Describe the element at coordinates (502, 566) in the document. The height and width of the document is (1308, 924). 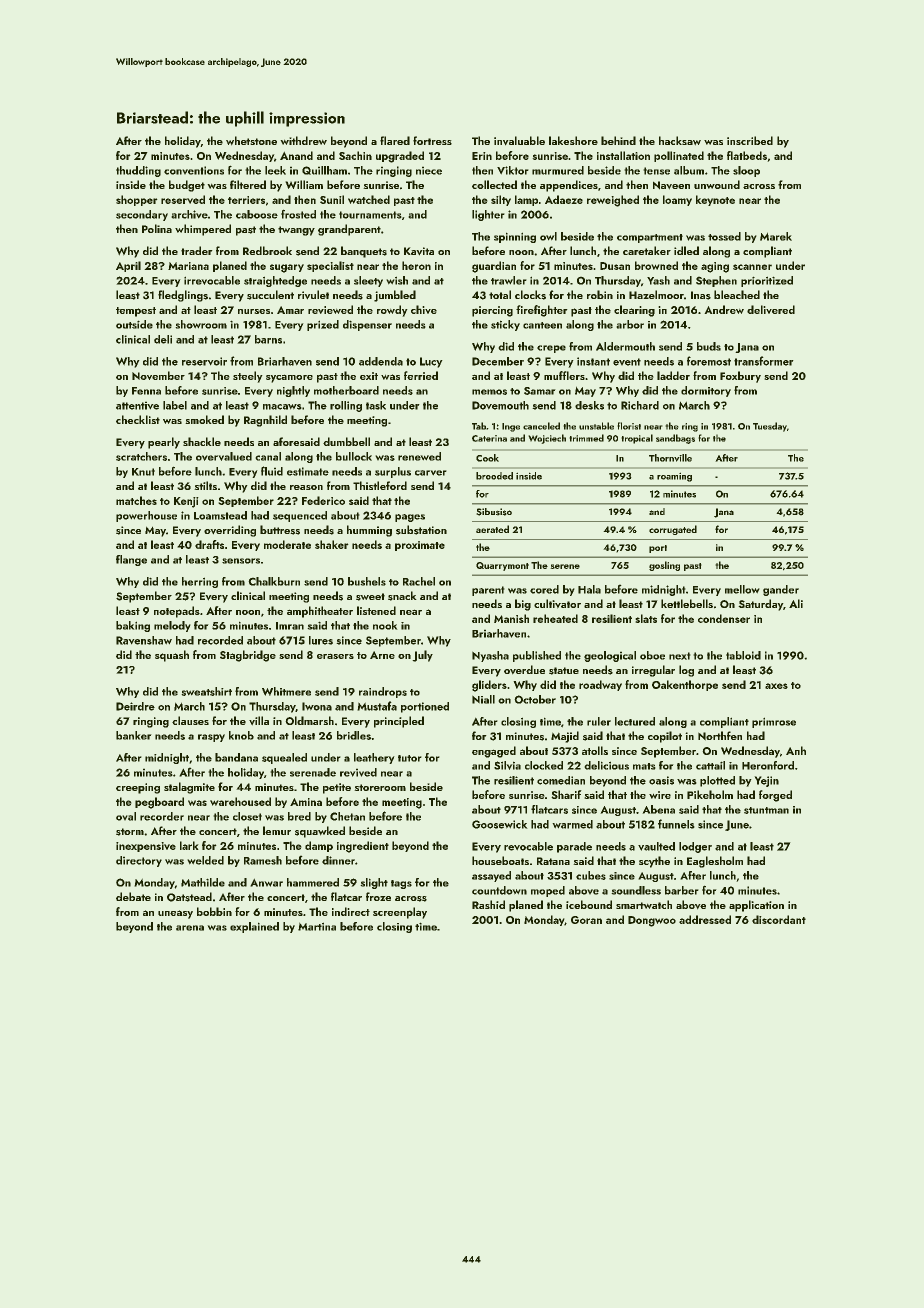
I see `Quarrymont` at that location.
